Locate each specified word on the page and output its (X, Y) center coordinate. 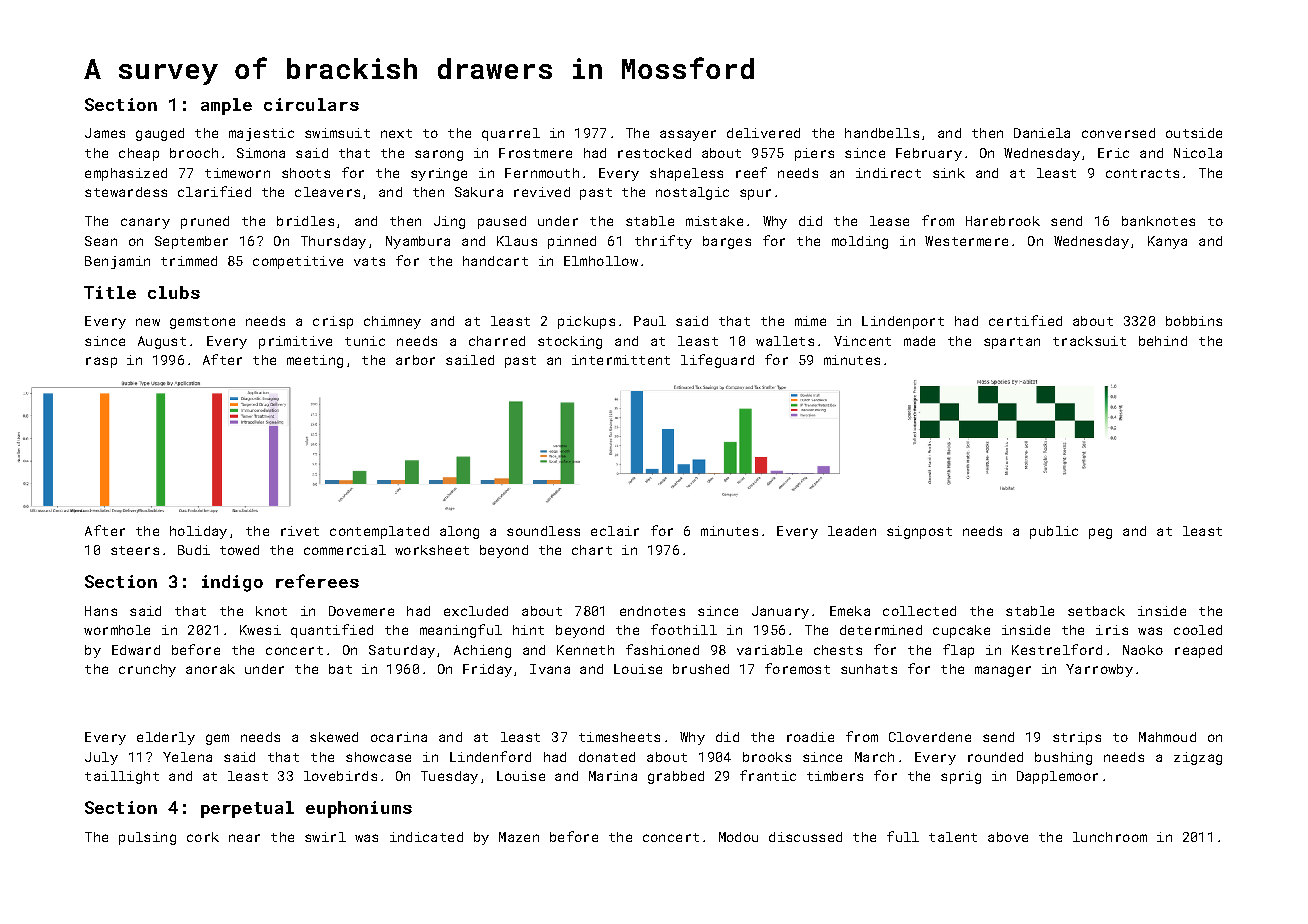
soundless (543, 531)
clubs (174, 292)
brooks (767, 757)
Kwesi (260, 630)
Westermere (966, 241)
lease (889, 221)
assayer (688, 135)
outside (1194, 133)
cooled (1198, 630)
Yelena (187, 757)
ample (226, 106)
